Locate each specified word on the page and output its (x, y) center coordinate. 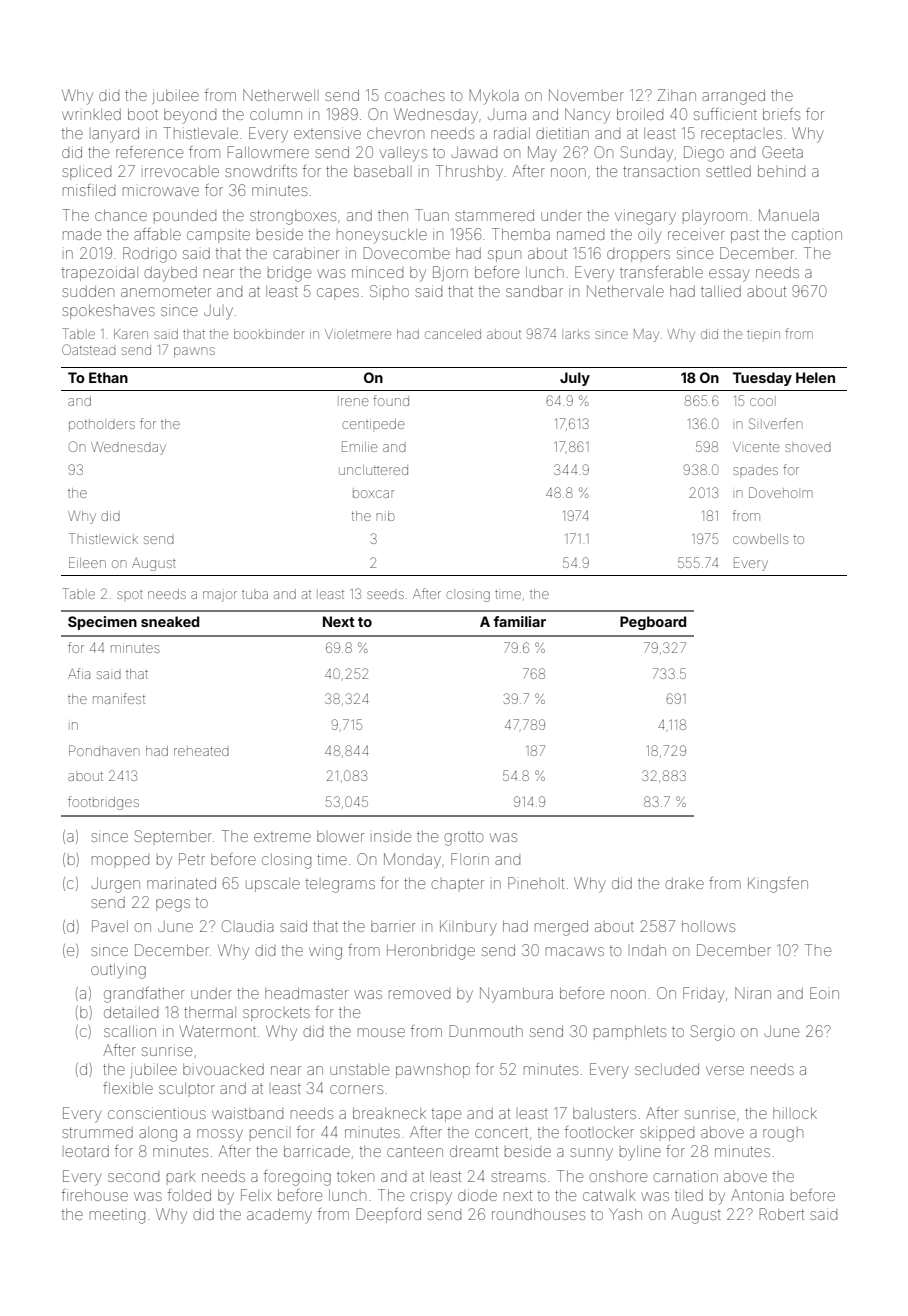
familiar (520, 621)
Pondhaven (104, 750)
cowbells (760, 539)
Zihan (677, 95)
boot (143, 114)
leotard (87, 1151)
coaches (415, 96)
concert (501, 1132)
